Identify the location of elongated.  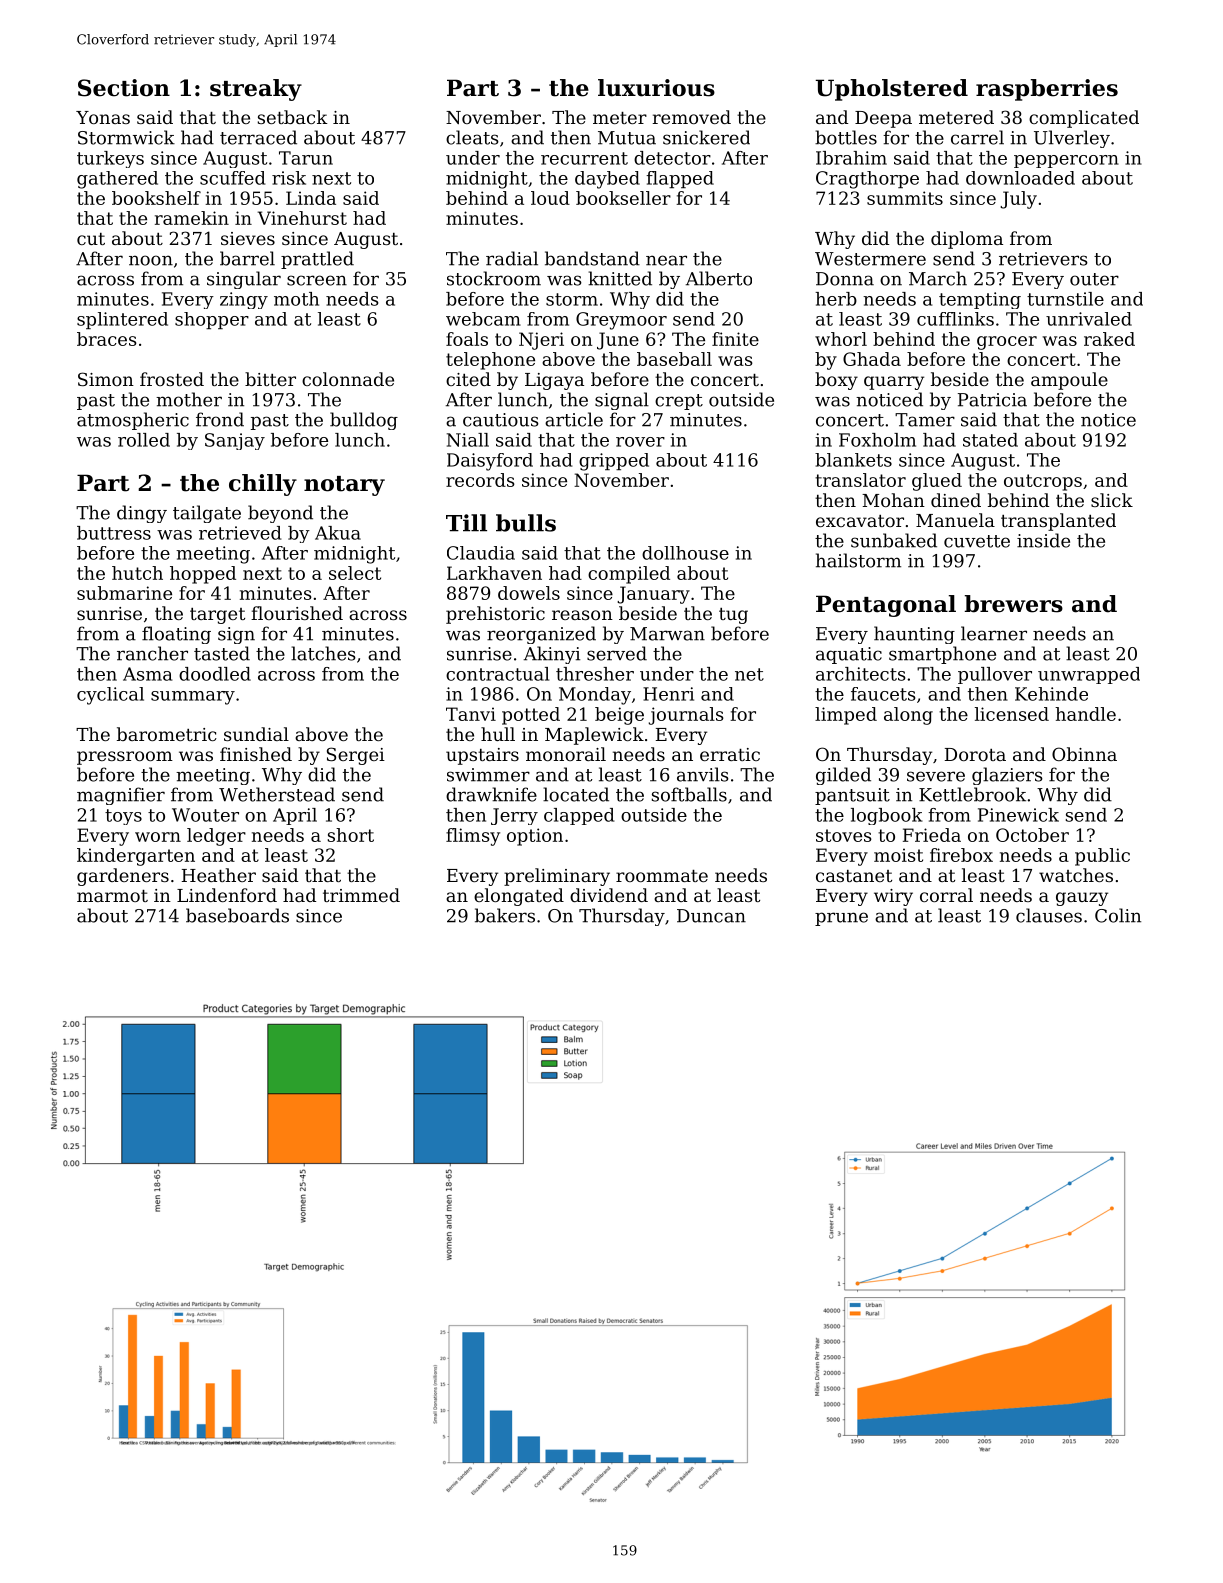
(519, 897).
